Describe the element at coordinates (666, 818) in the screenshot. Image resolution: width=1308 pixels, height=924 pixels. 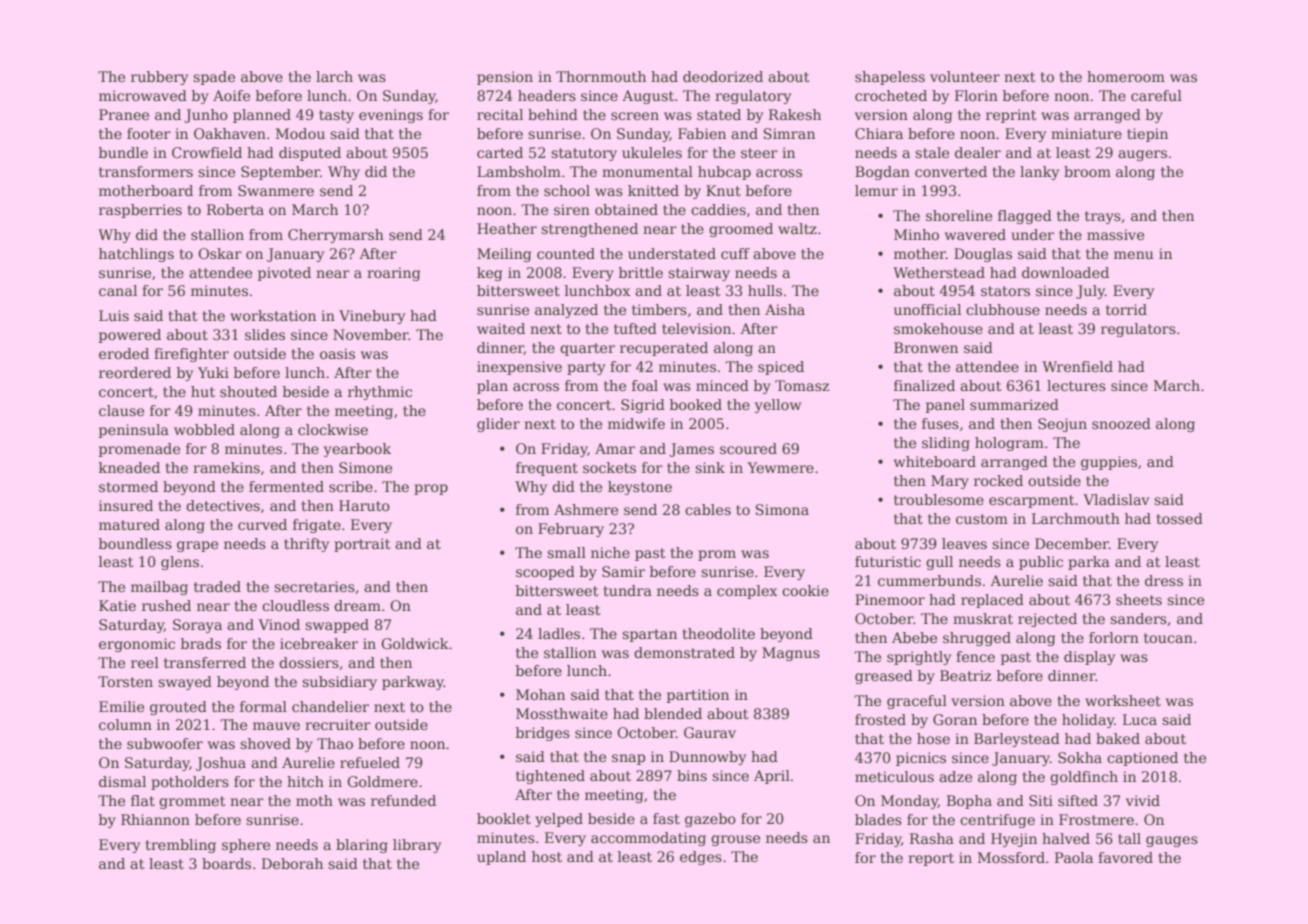
I see `fast` at that location.
